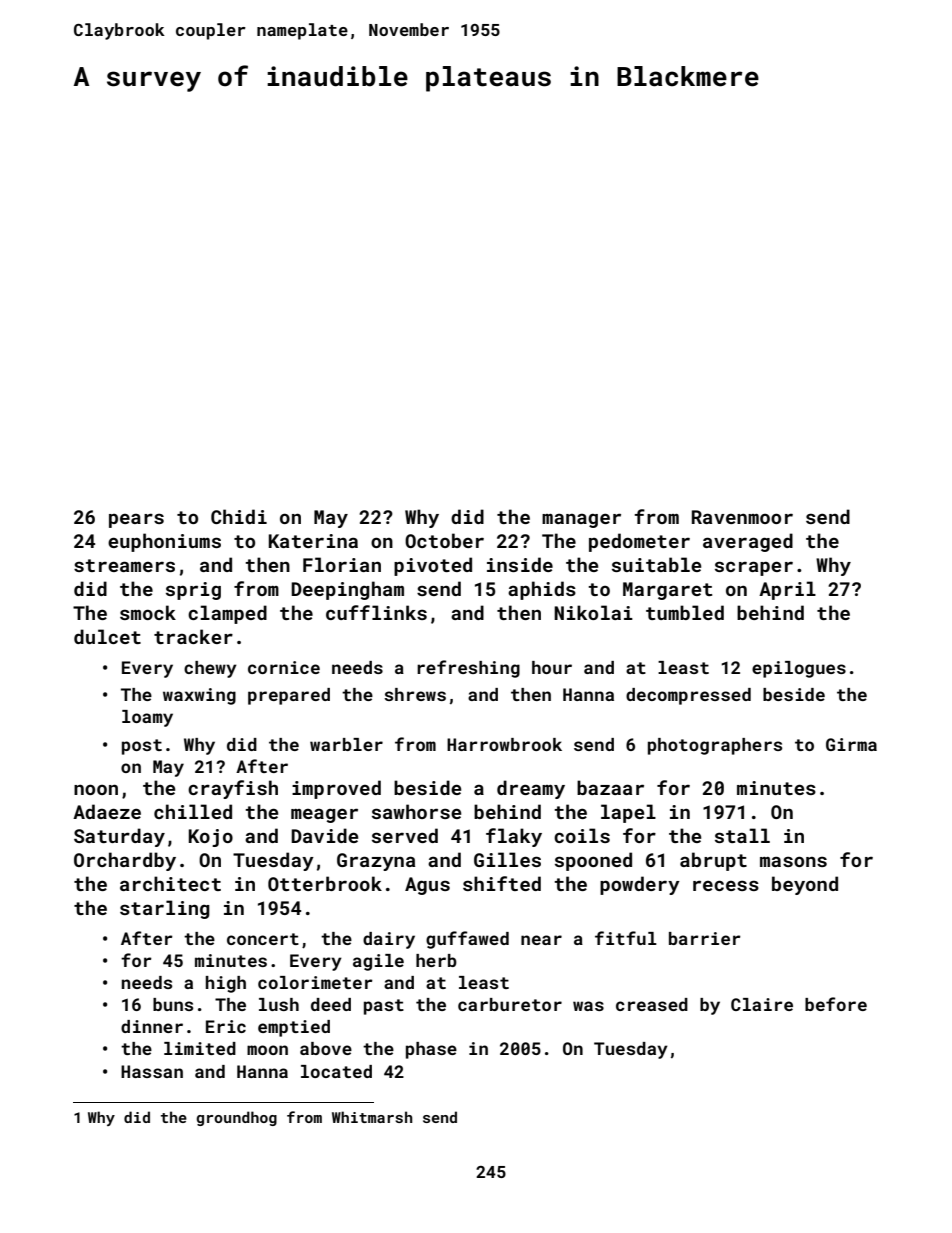 The image size is (952, 1233). I want to click on stall, so click(742, 835).
